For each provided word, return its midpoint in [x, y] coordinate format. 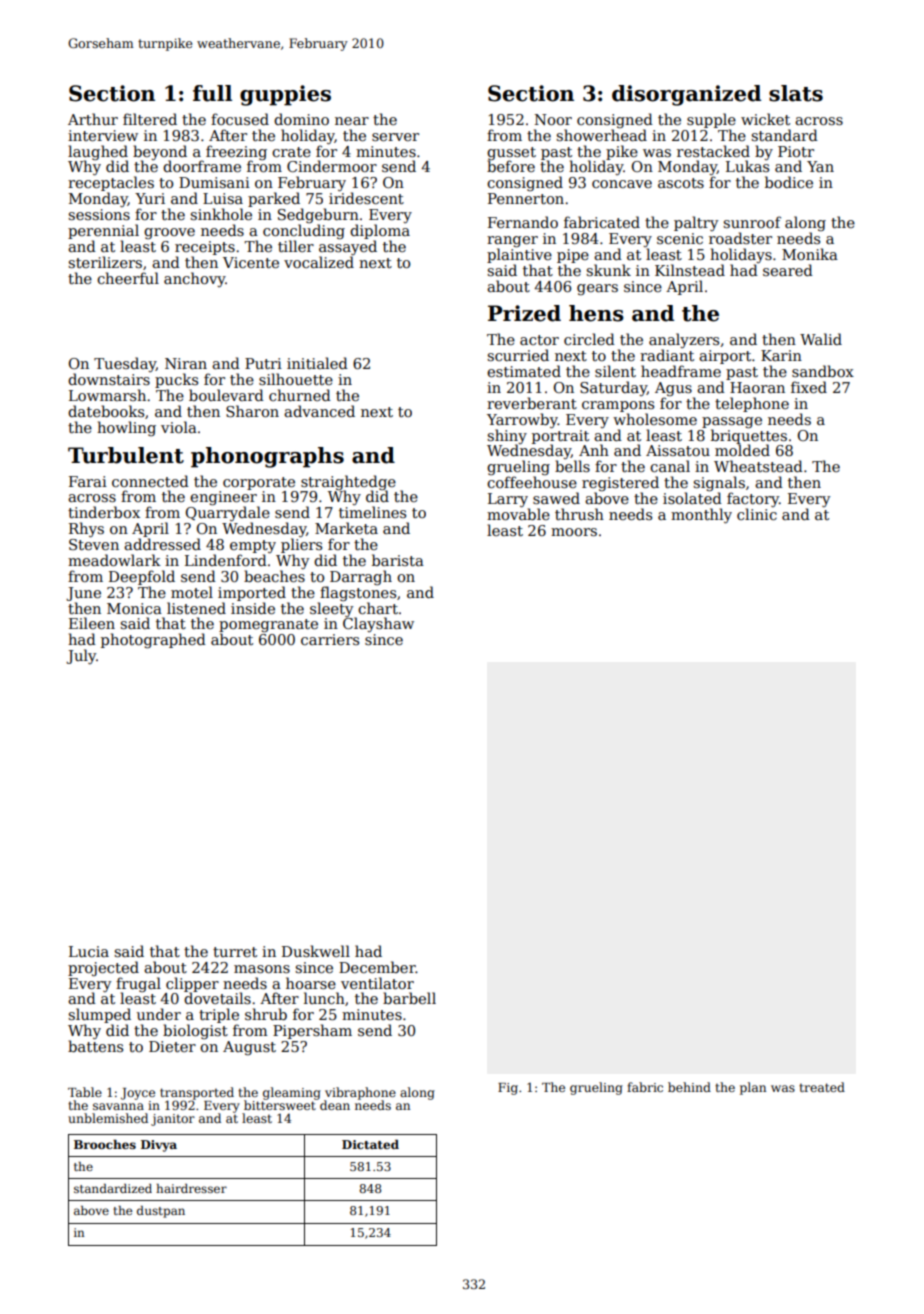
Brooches [105, 1144]
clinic [757, 514]
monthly [701, 516]
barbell [409, 998]
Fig [508, 1089]
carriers [330, 639]
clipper [192, 984]
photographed [153, 641]
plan [753, 1088]
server [395, 137]
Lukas [747, 166]
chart [378, 608]
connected [150, 481]
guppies [285, 95]
